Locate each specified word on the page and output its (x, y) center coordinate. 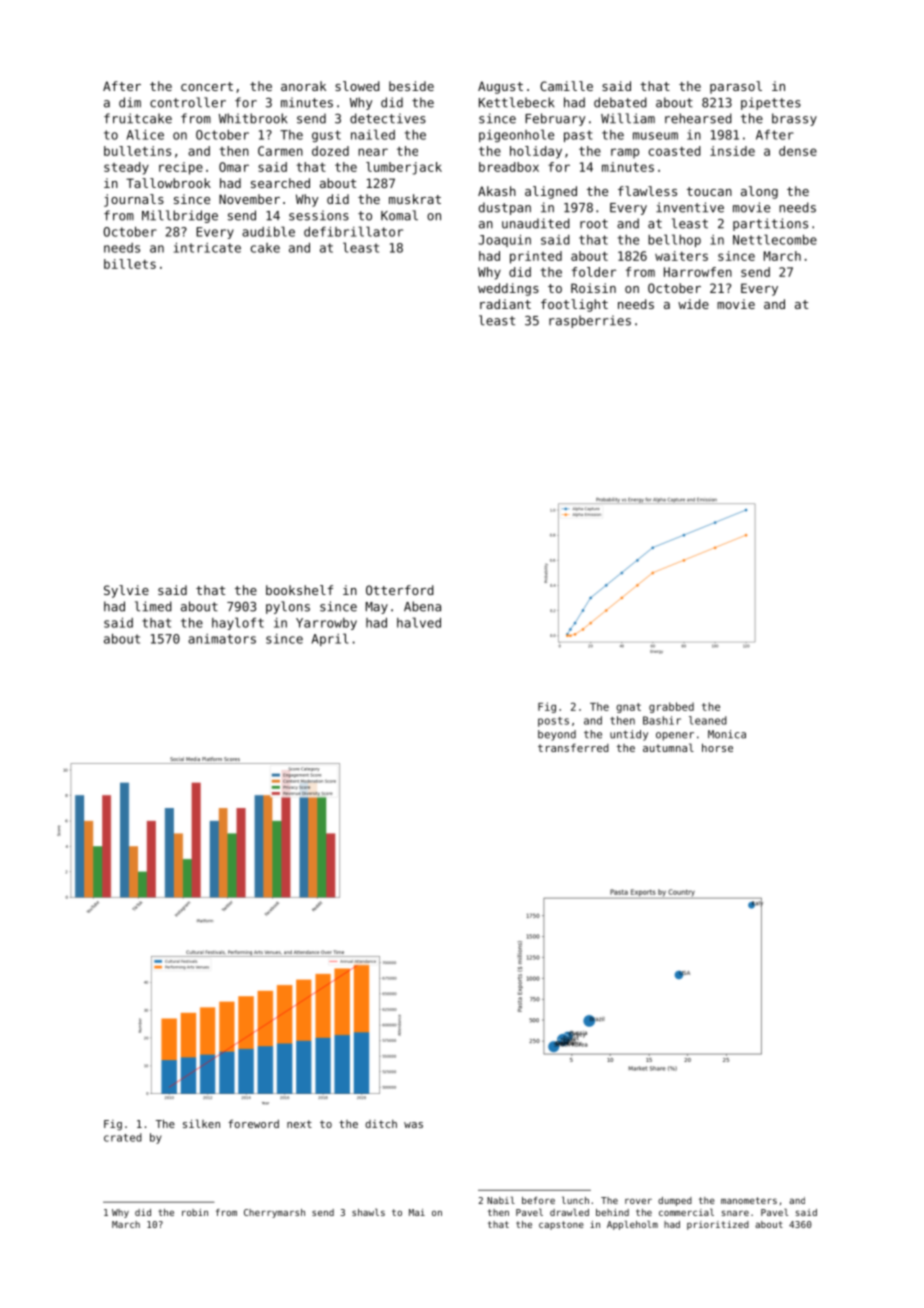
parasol (736, 87)
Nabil (501, 1200)
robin (195, 1212)
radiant (505, 304)
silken (201, 1123)
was (413, 1125)
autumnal (668, 747)
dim (130, 102)
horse (717, 747)
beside (411, 86)
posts (553, 722)
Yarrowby (326, 624)
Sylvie (126, 591)
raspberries (590, 321)
